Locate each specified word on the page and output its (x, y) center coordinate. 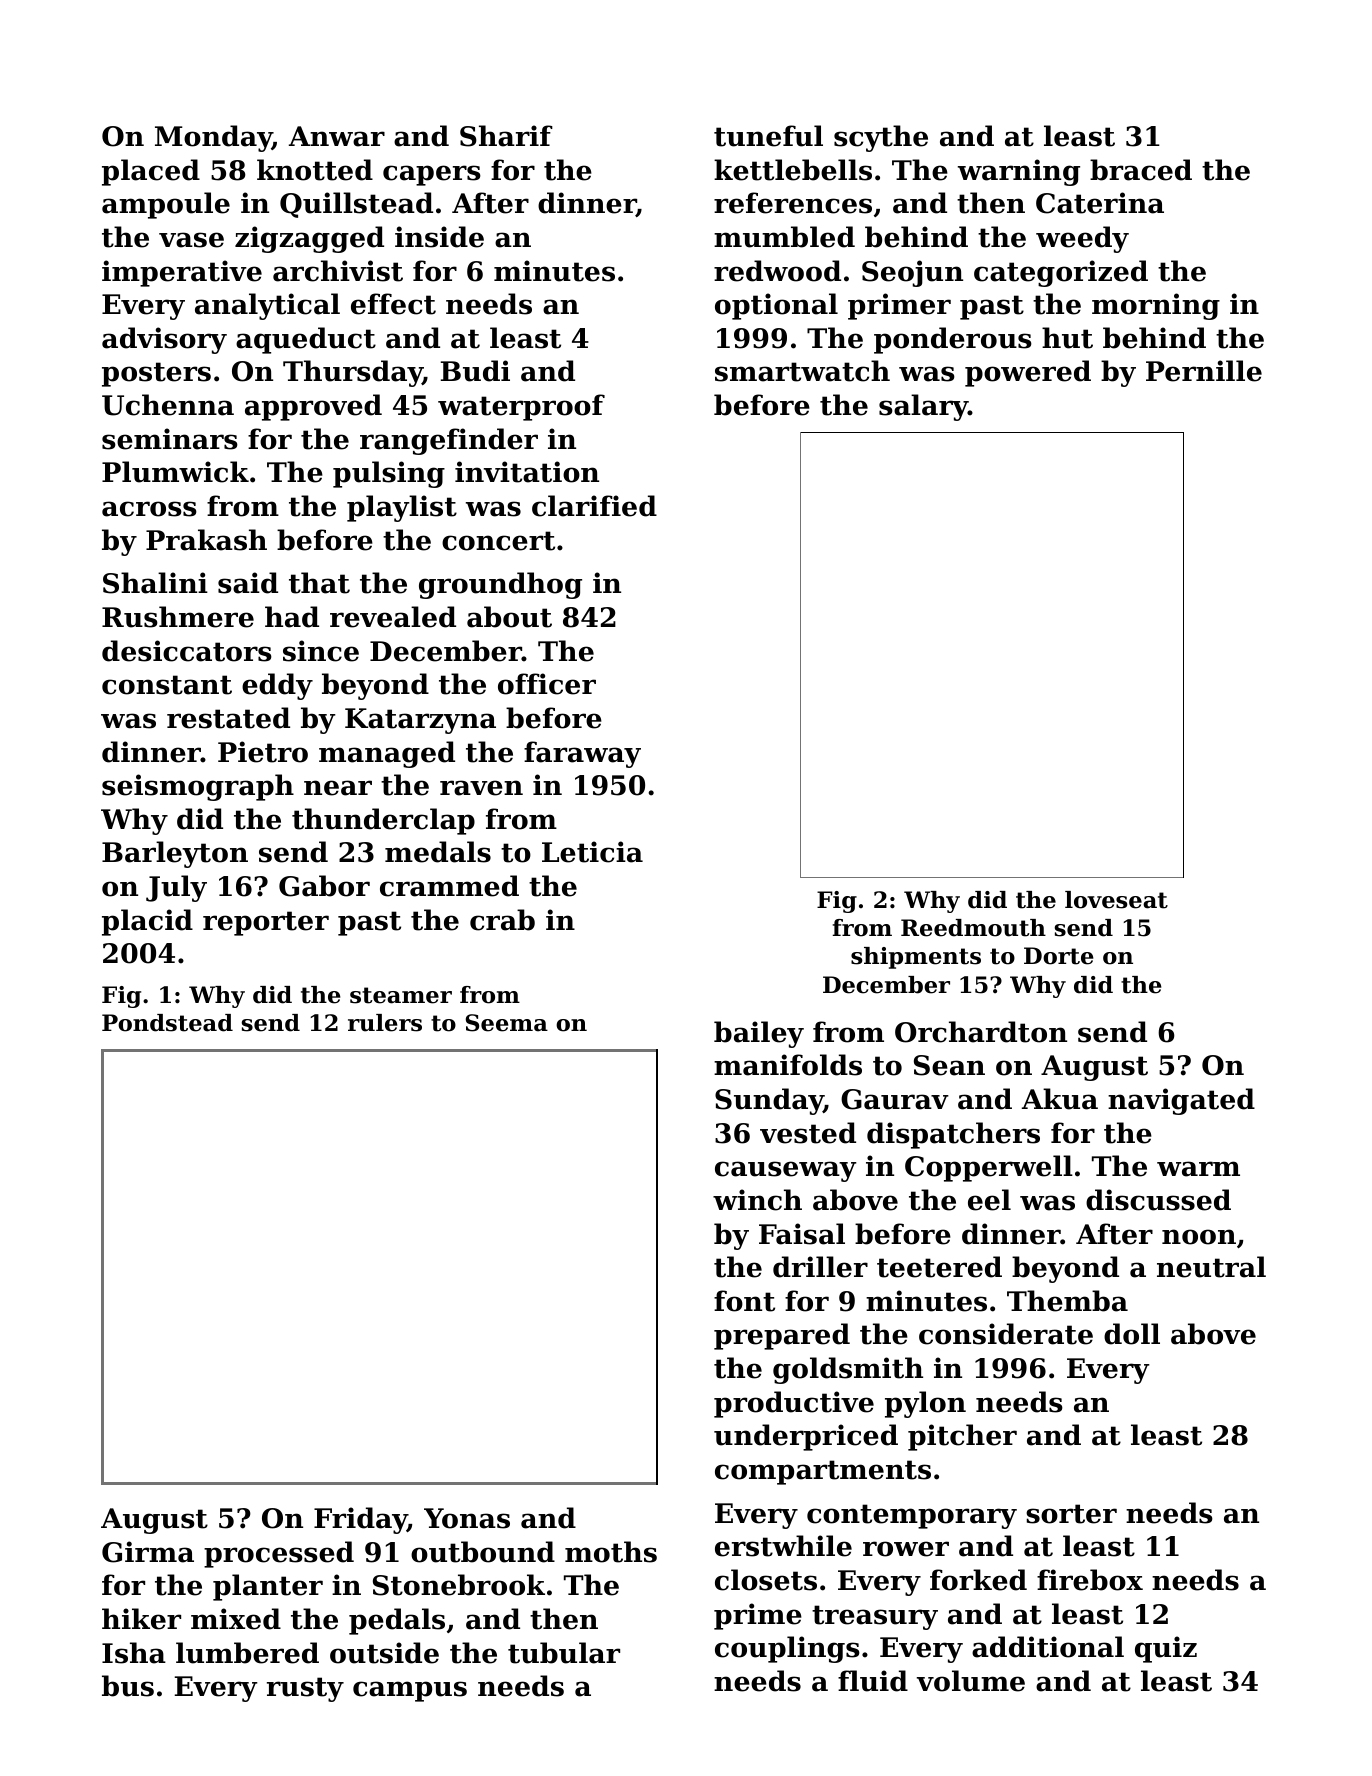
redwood (777, 271)
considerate (1006, 1334)
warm (1198, 1169)
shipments (916, 958)
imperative (182, 273)
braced (1141, 170)
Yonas (467, 1518)
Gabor (324, 886)
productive (794, 1404)
